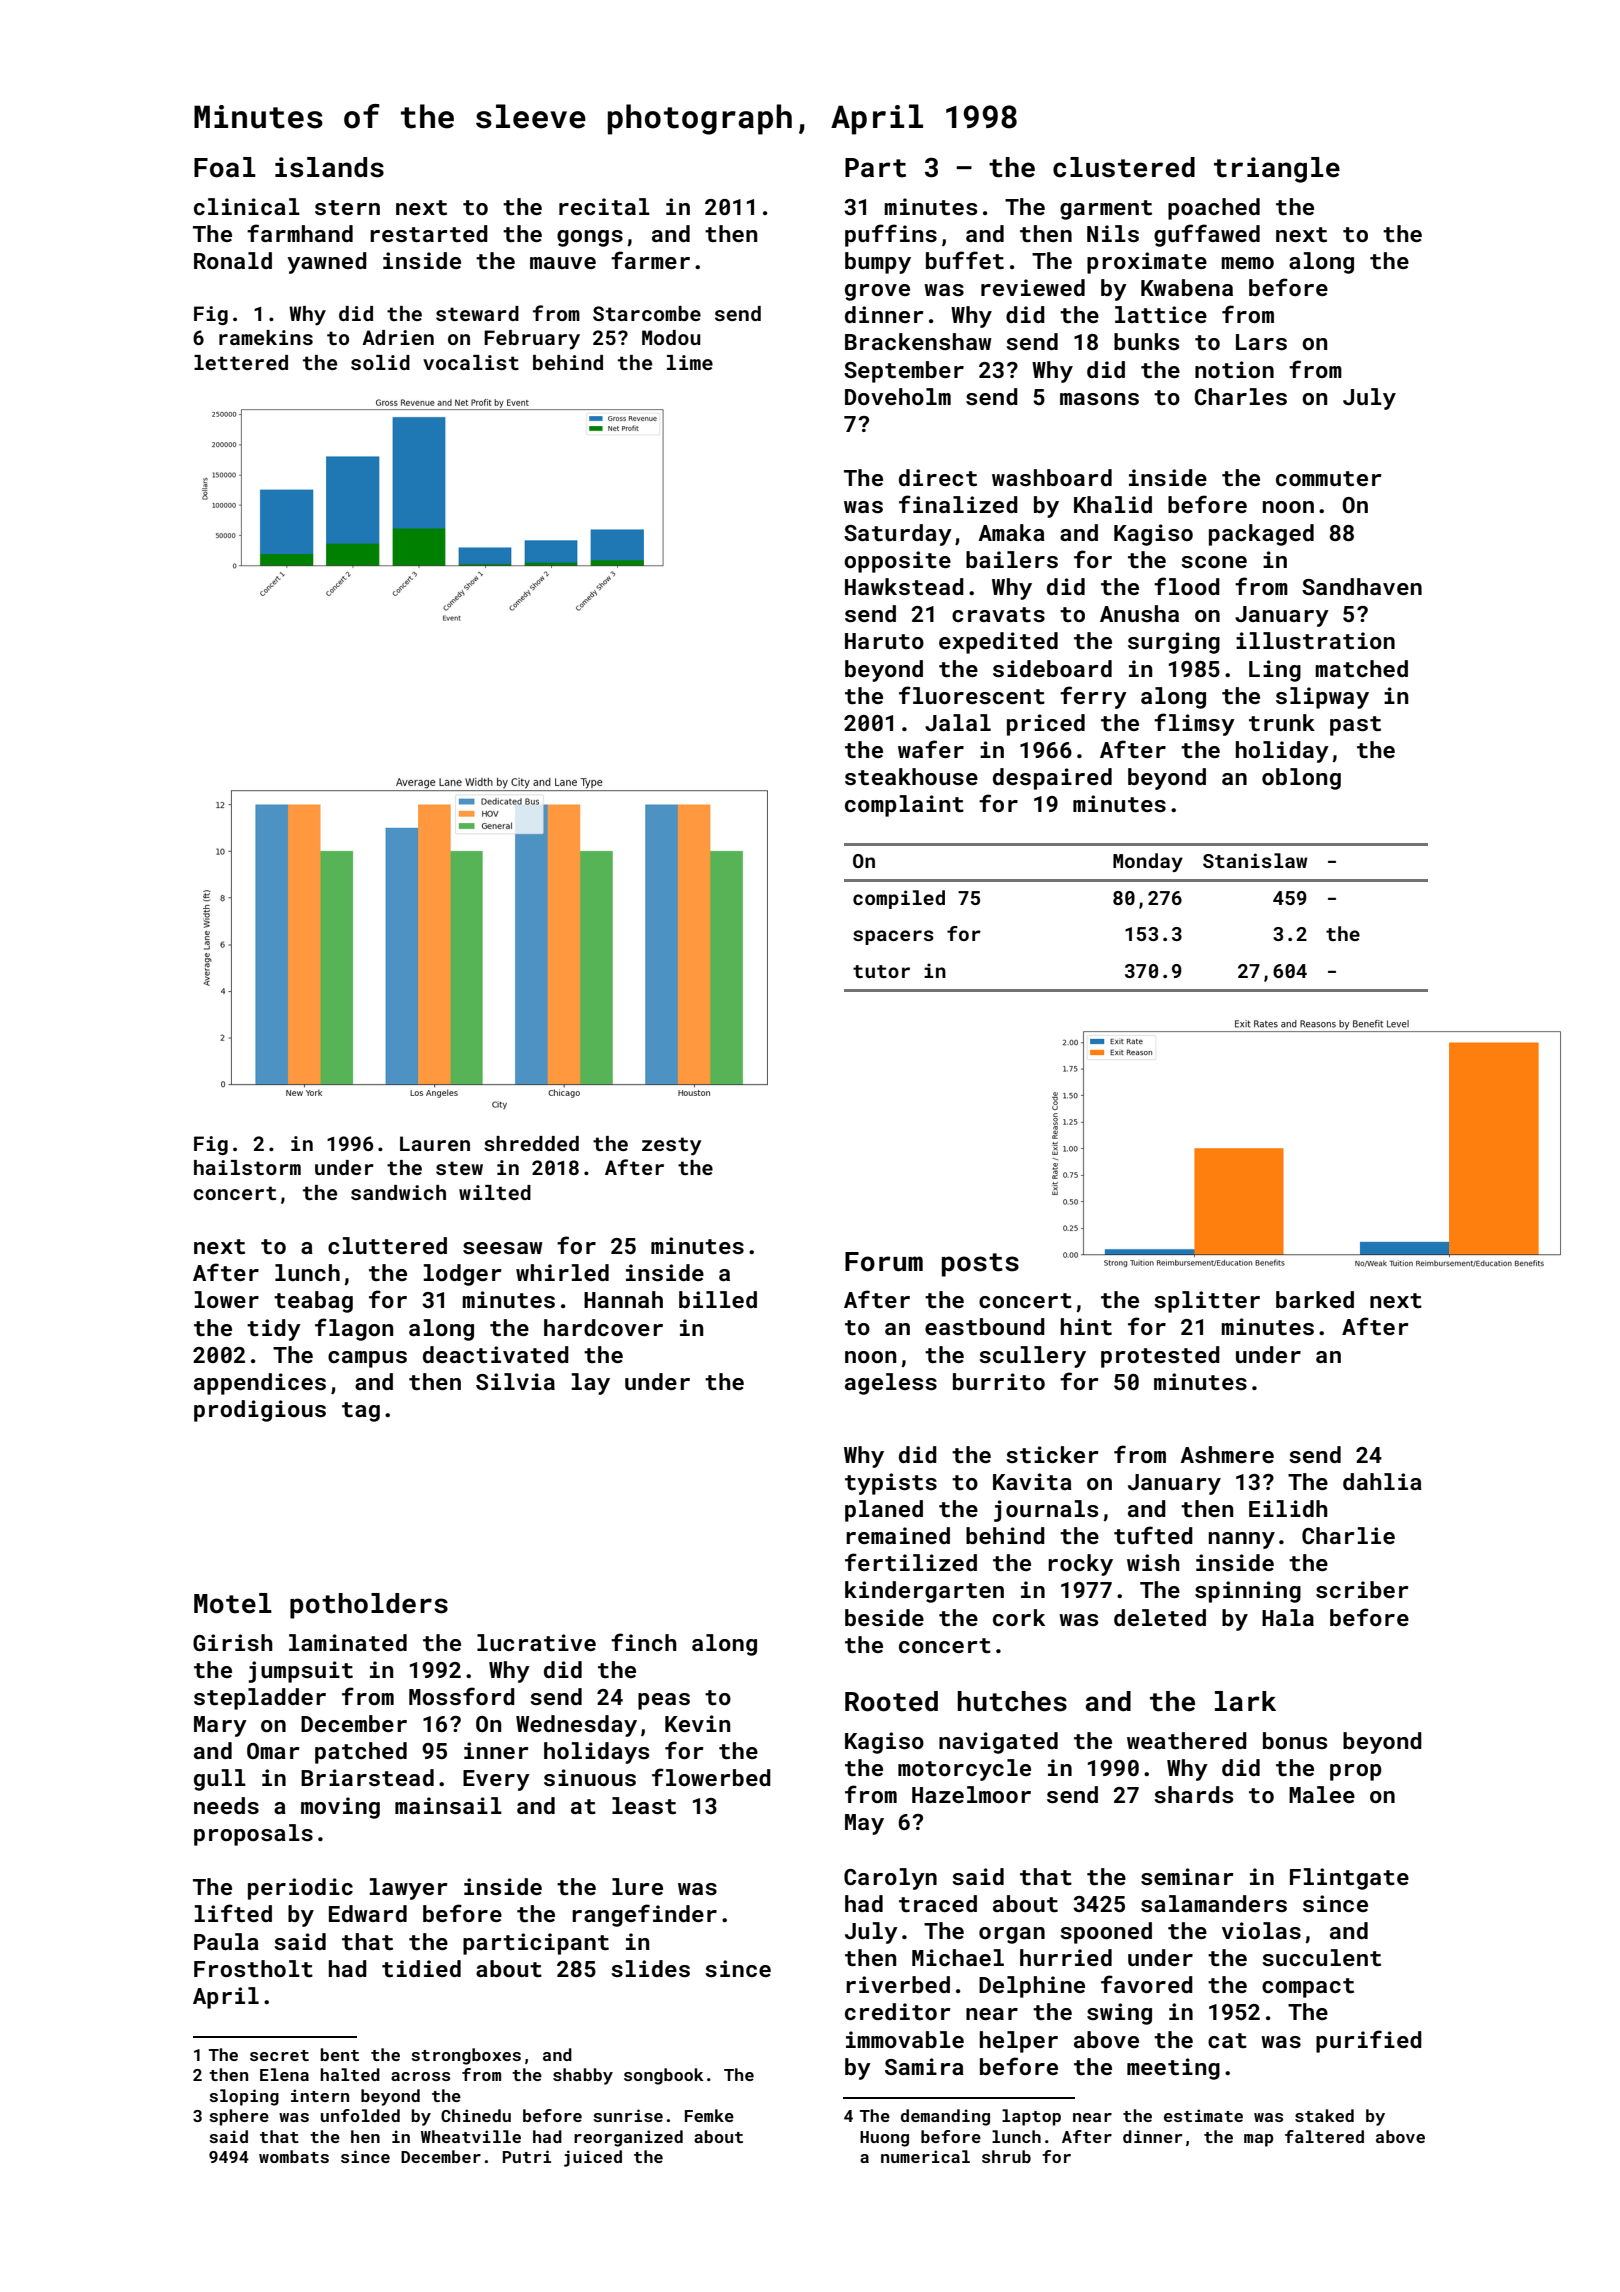  I want to click on islands, so click(329, 167).
